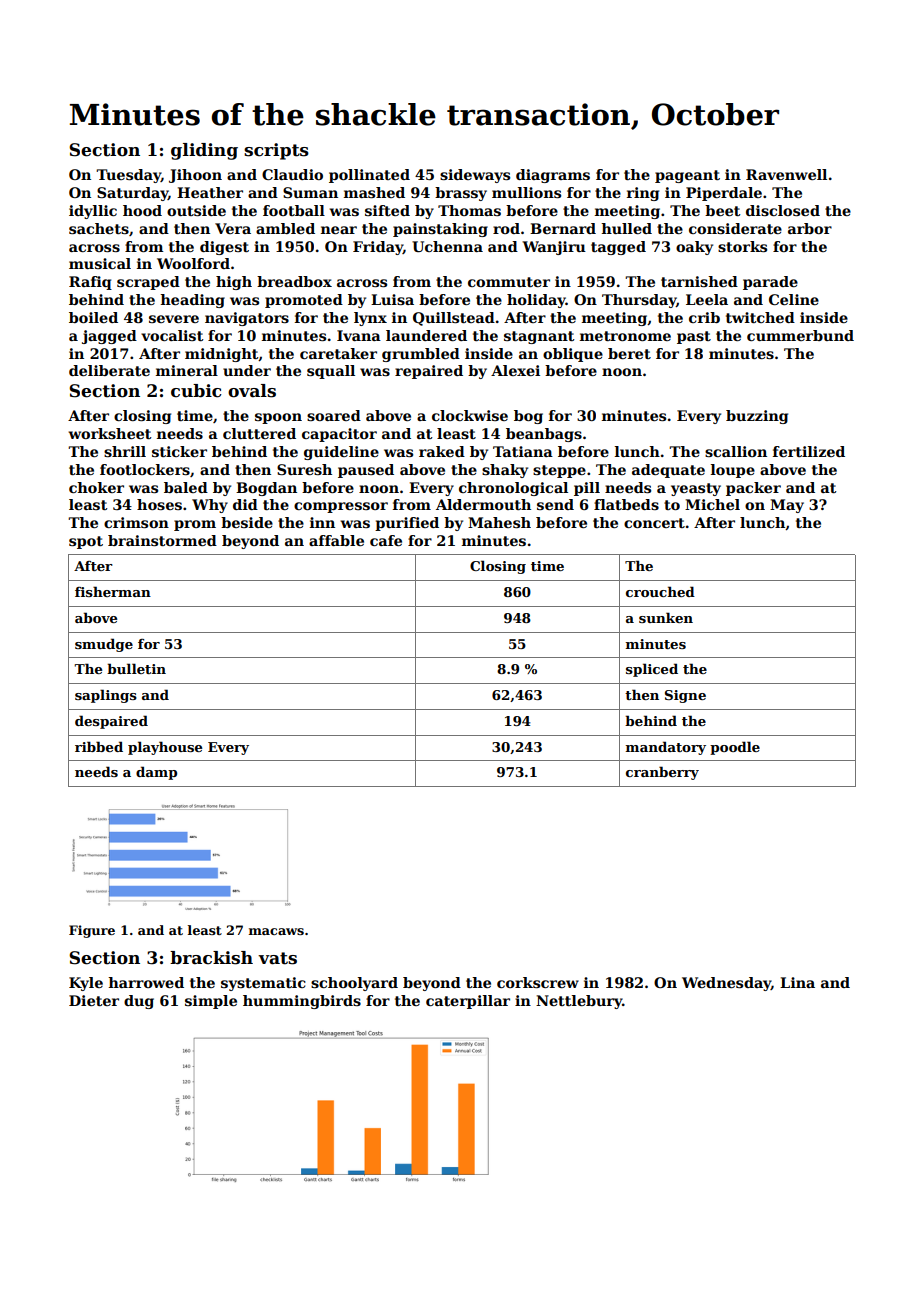 This screenshot has width=924, height=1308. I want to click on corkscrew, so click(538, 982).
